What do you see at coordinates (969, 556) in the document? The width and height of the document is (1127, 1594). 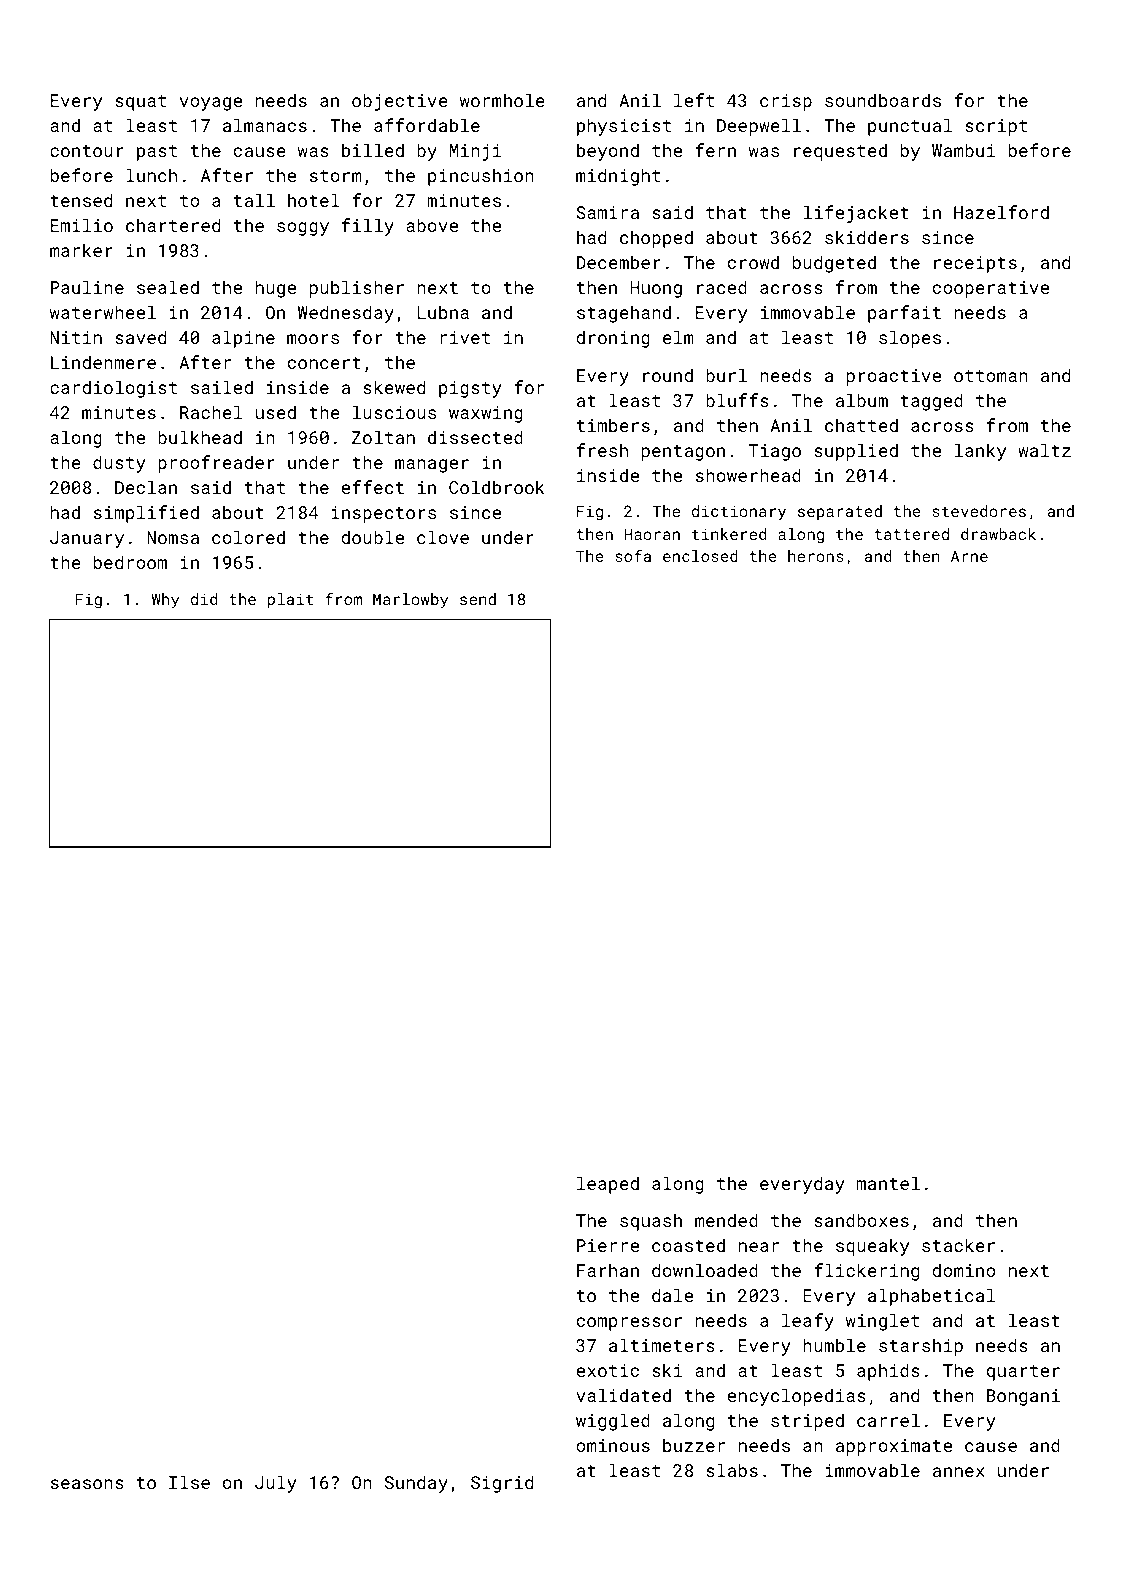 I see `Arne` at bounding box center [969, 556].
